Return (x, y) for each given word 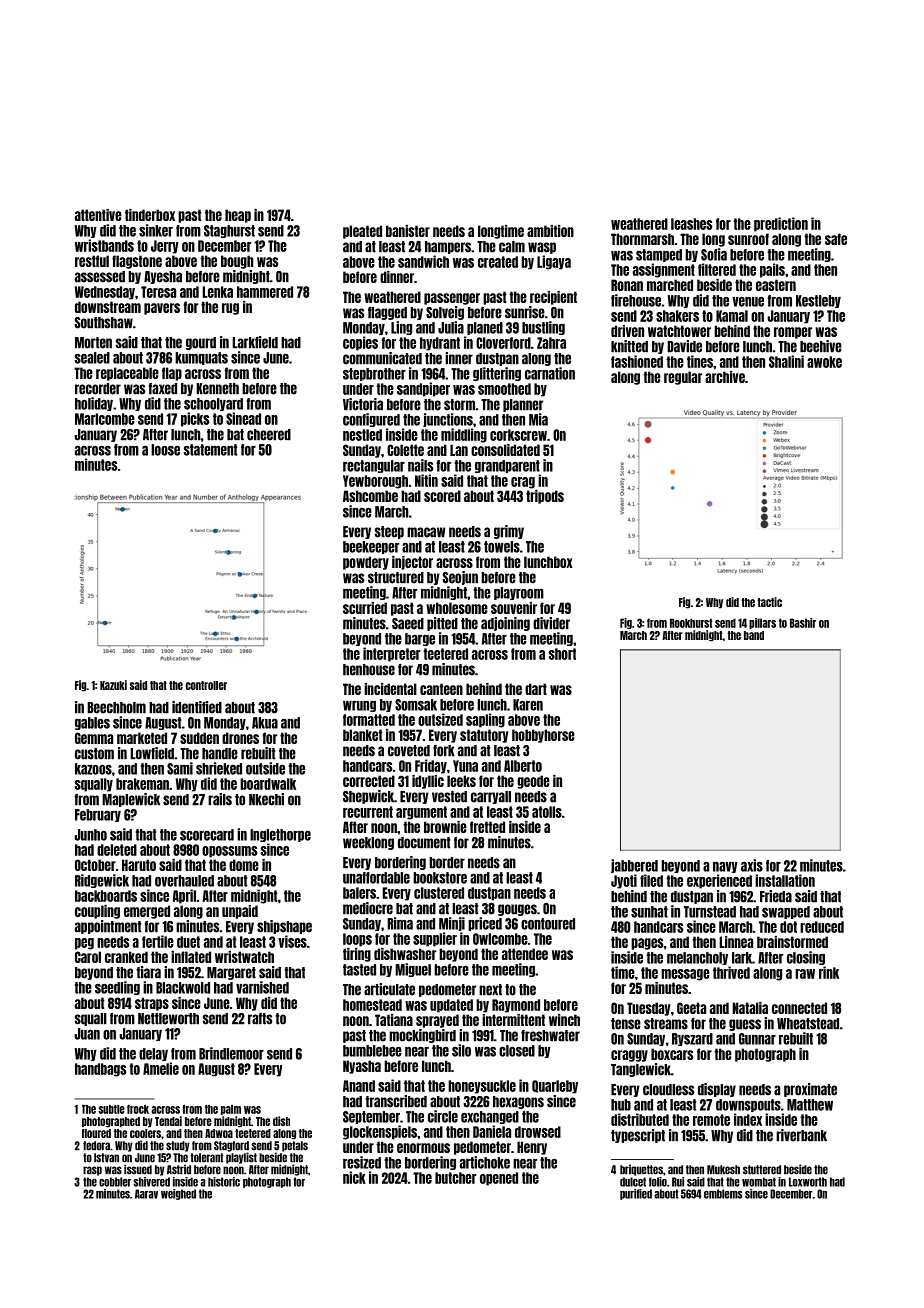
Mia (538, 419)
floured (96, 1133)
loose (165, 450)
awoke (824, 362)
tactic (769, 602)
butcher (455, 1178)
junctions (448, 420)
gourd (201, 343)
